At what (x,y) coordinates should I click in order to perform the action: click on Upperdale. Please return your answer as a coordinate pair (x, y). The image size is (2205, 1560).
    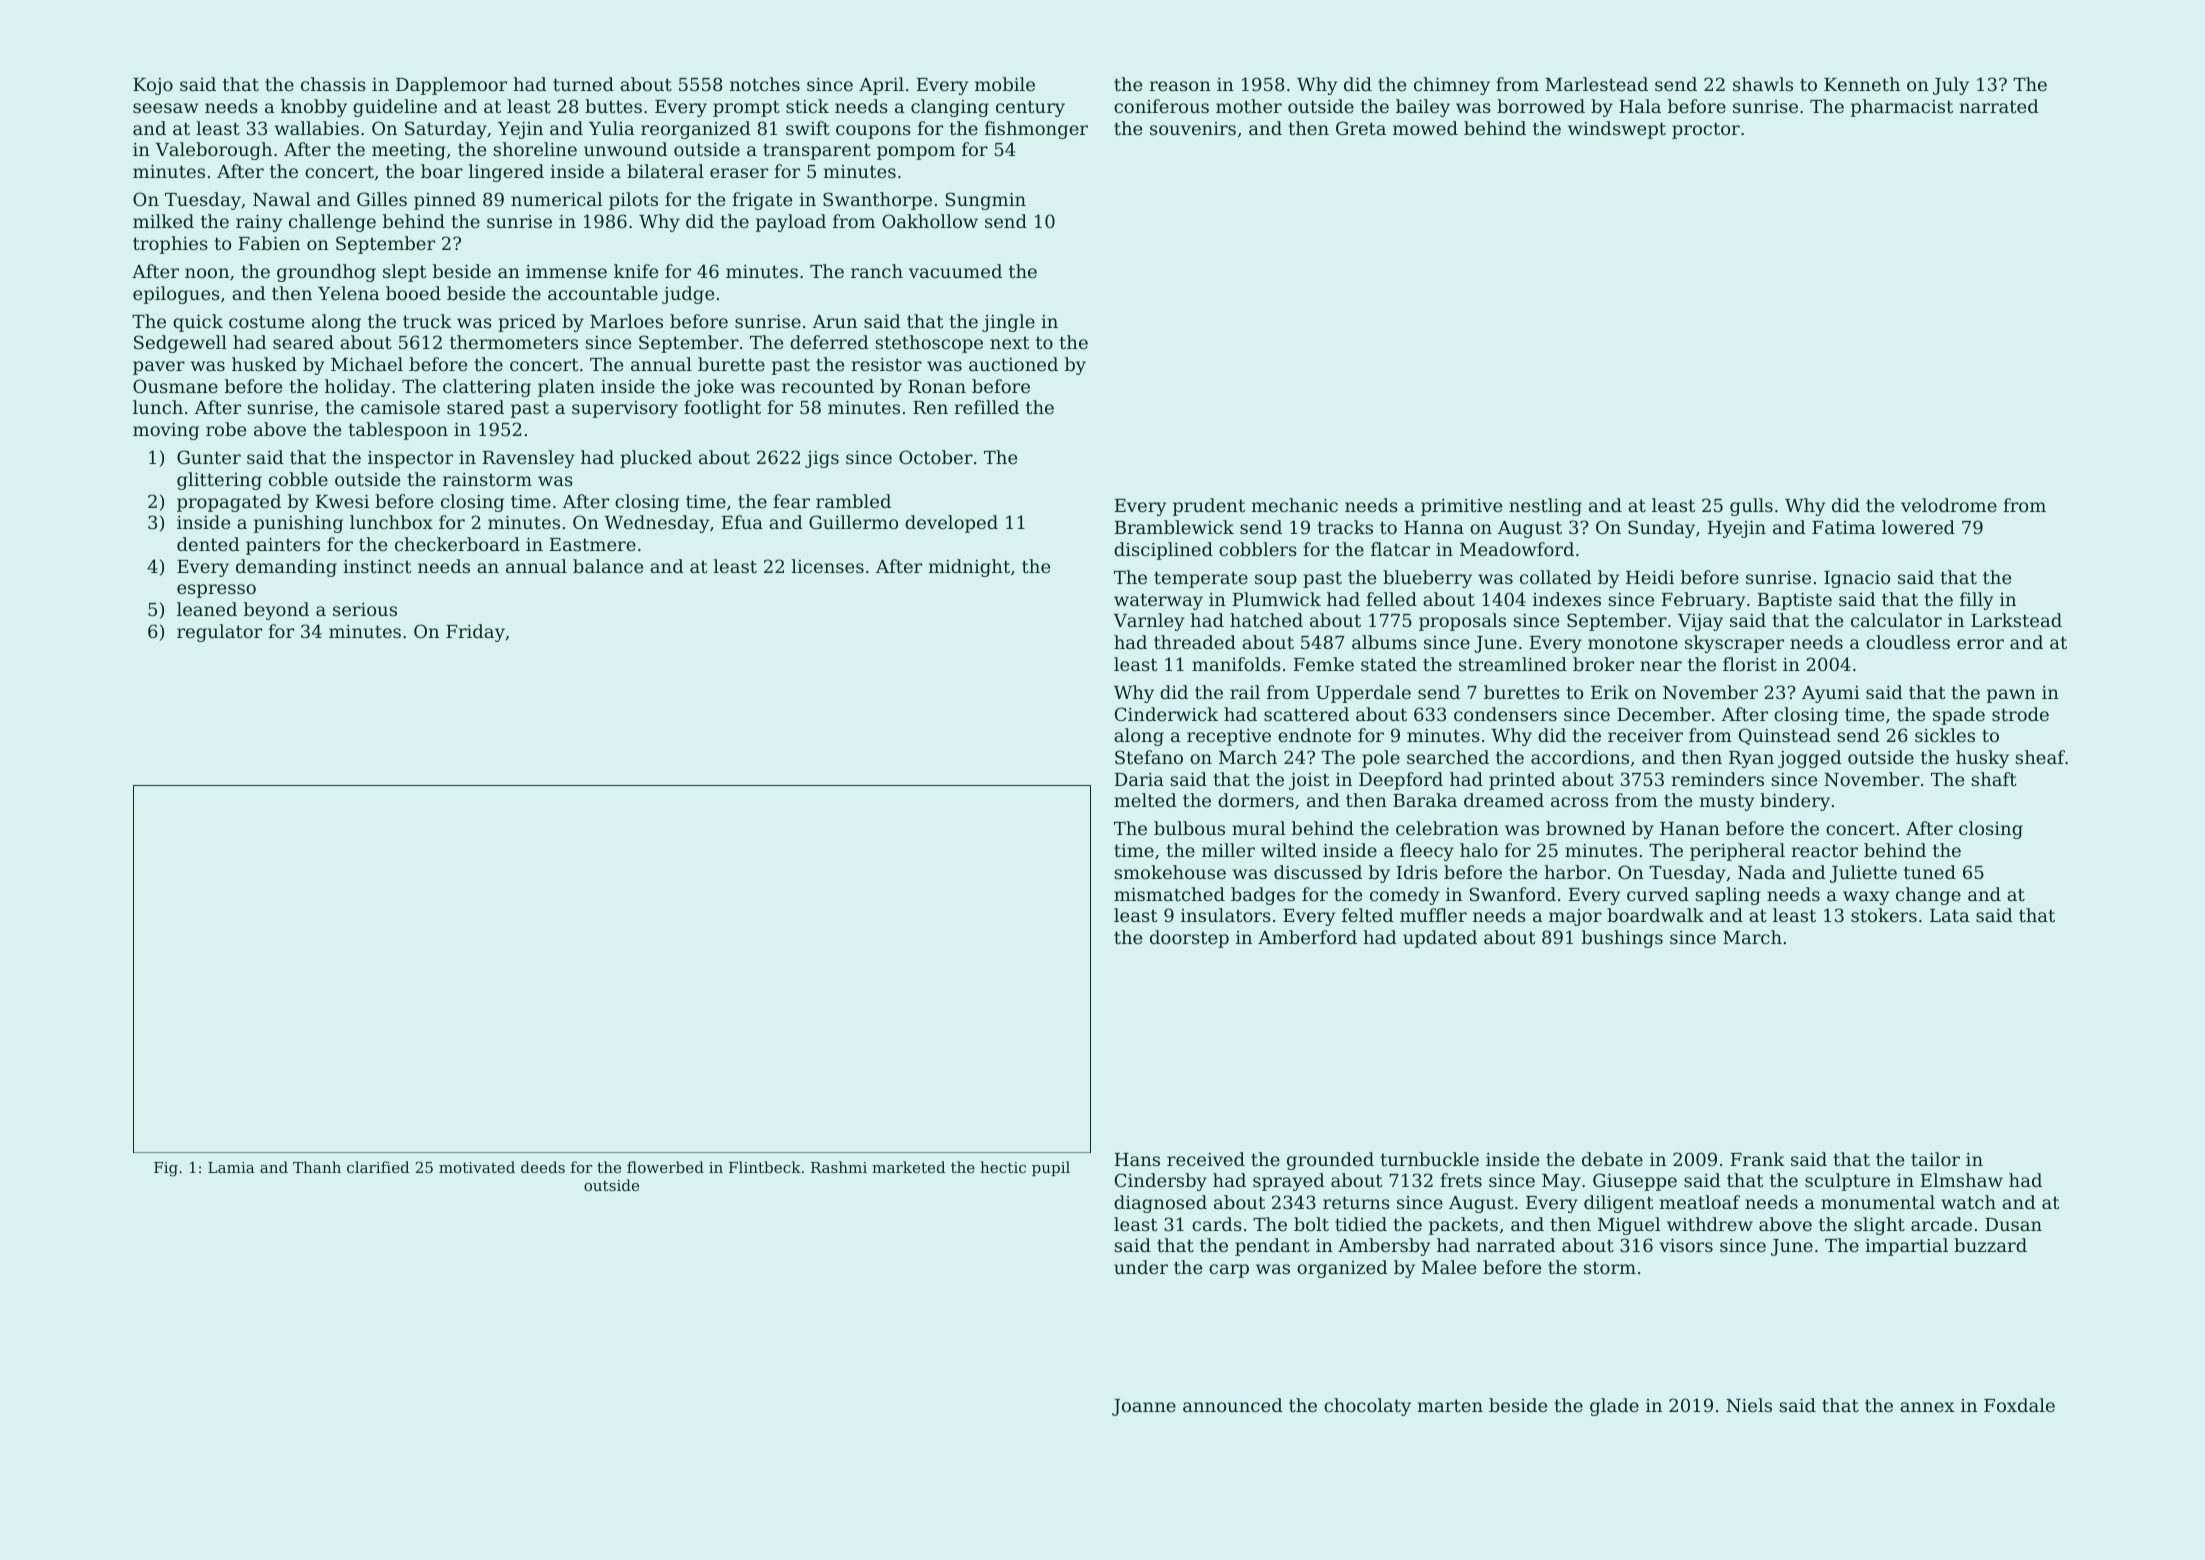
    Looking at the image, I should click on (1363, 694).
